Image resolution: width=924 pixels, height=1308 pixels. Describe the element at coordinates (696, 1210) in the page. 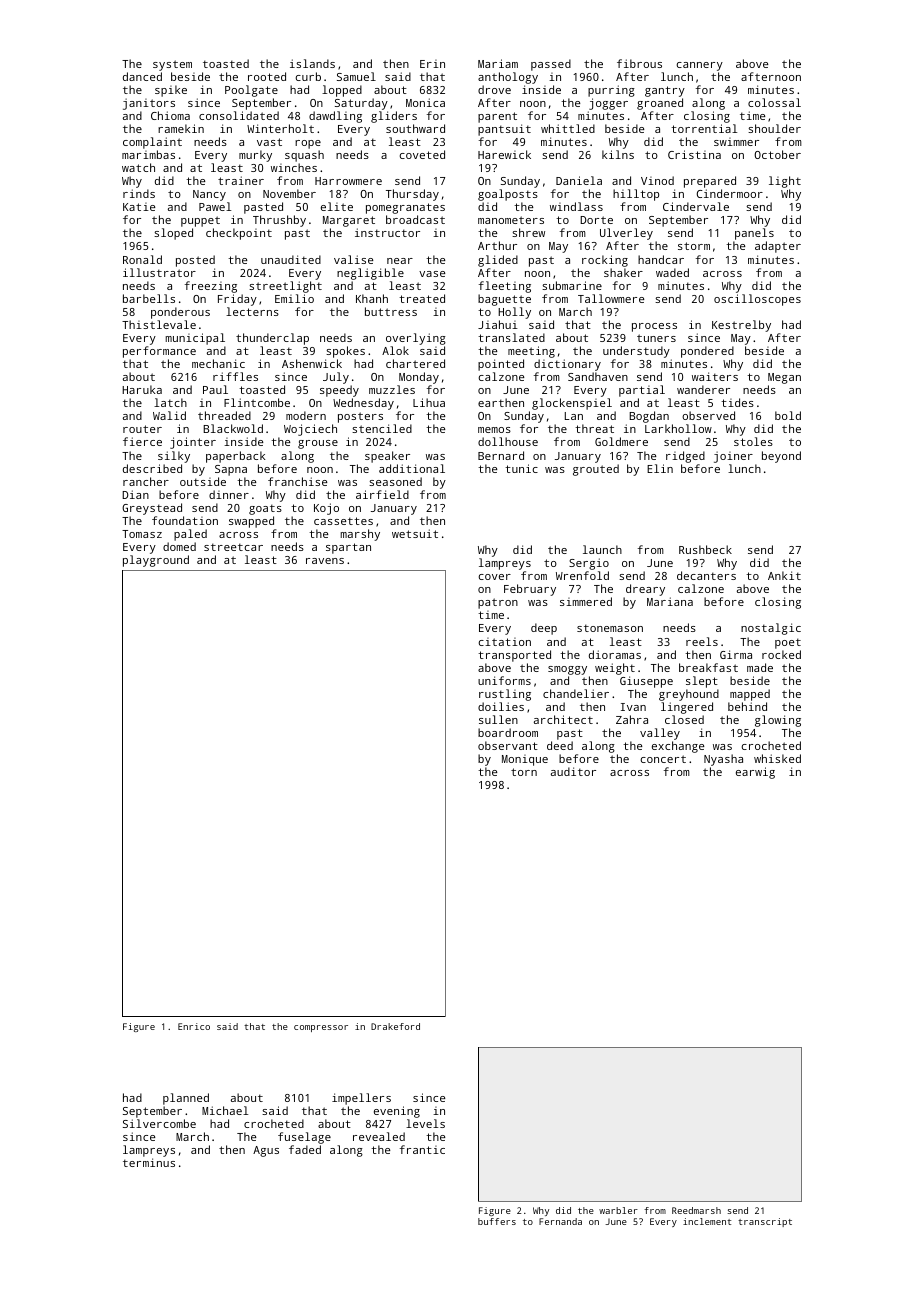

I see `Reedmarsh` at that location.
